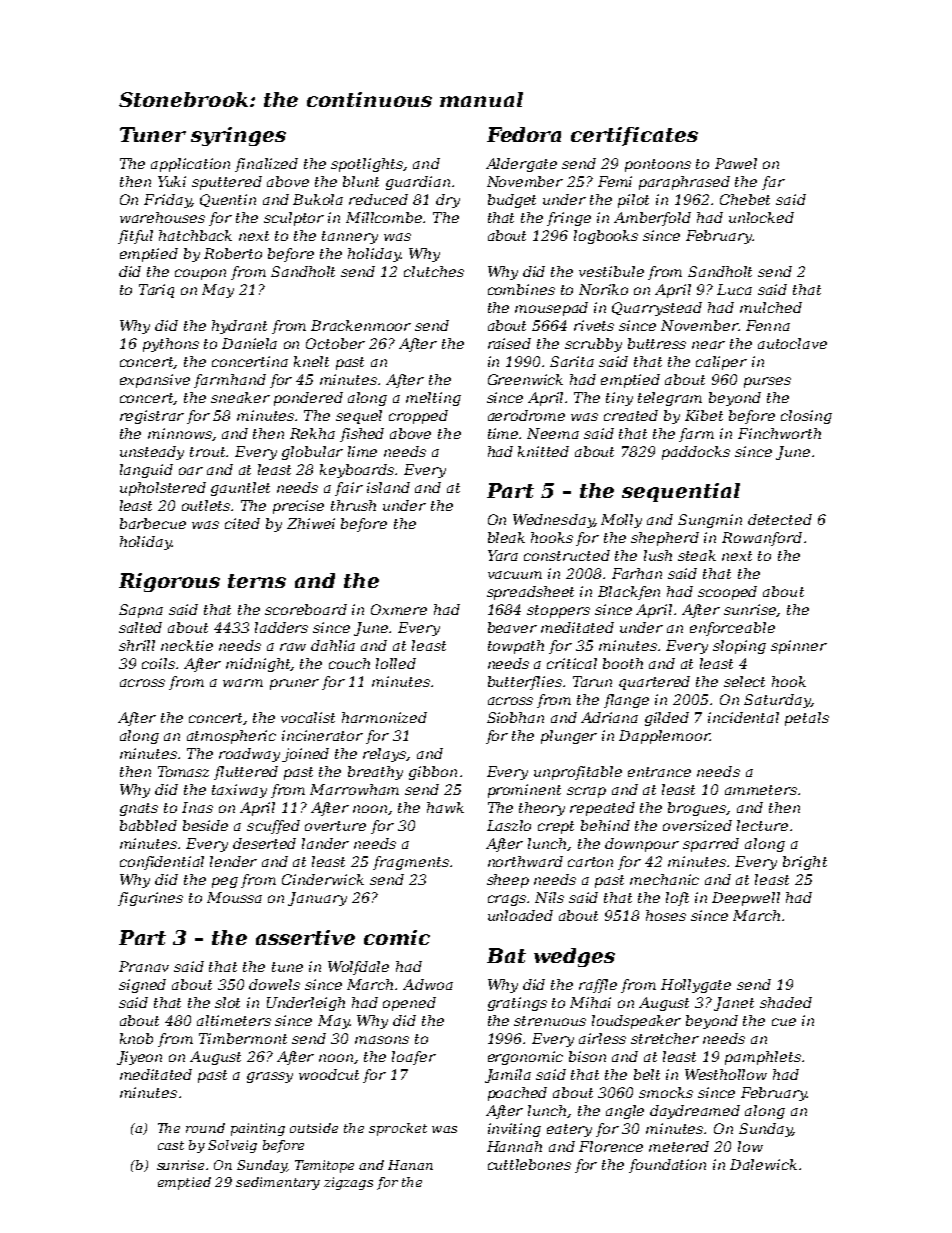 The width and height of the document is (952, 1233). I want to click on woodcut, so click(329, 1074).
